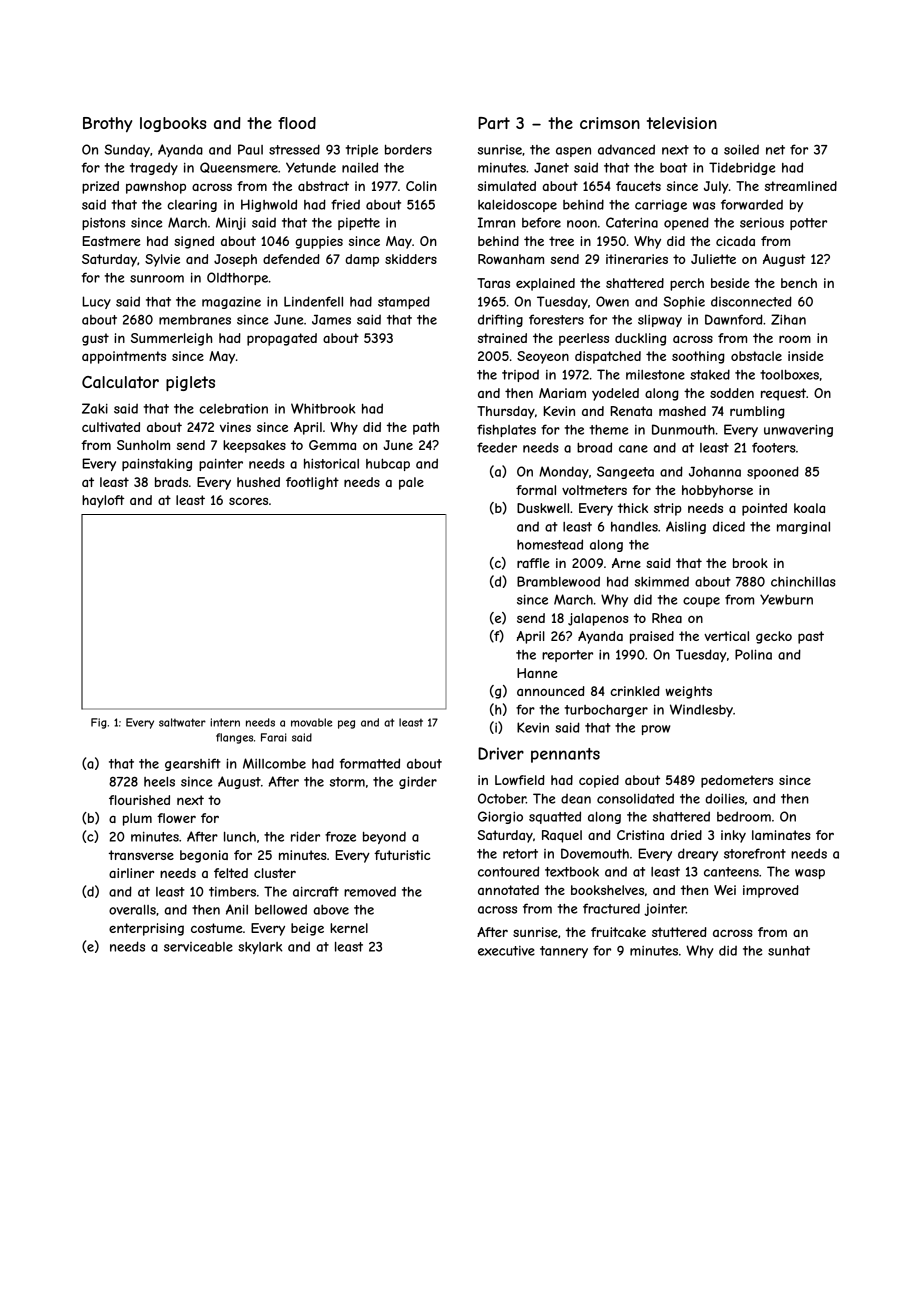 The image size is (924, 1308). I want to click on sunhat, so click(789, 951).
